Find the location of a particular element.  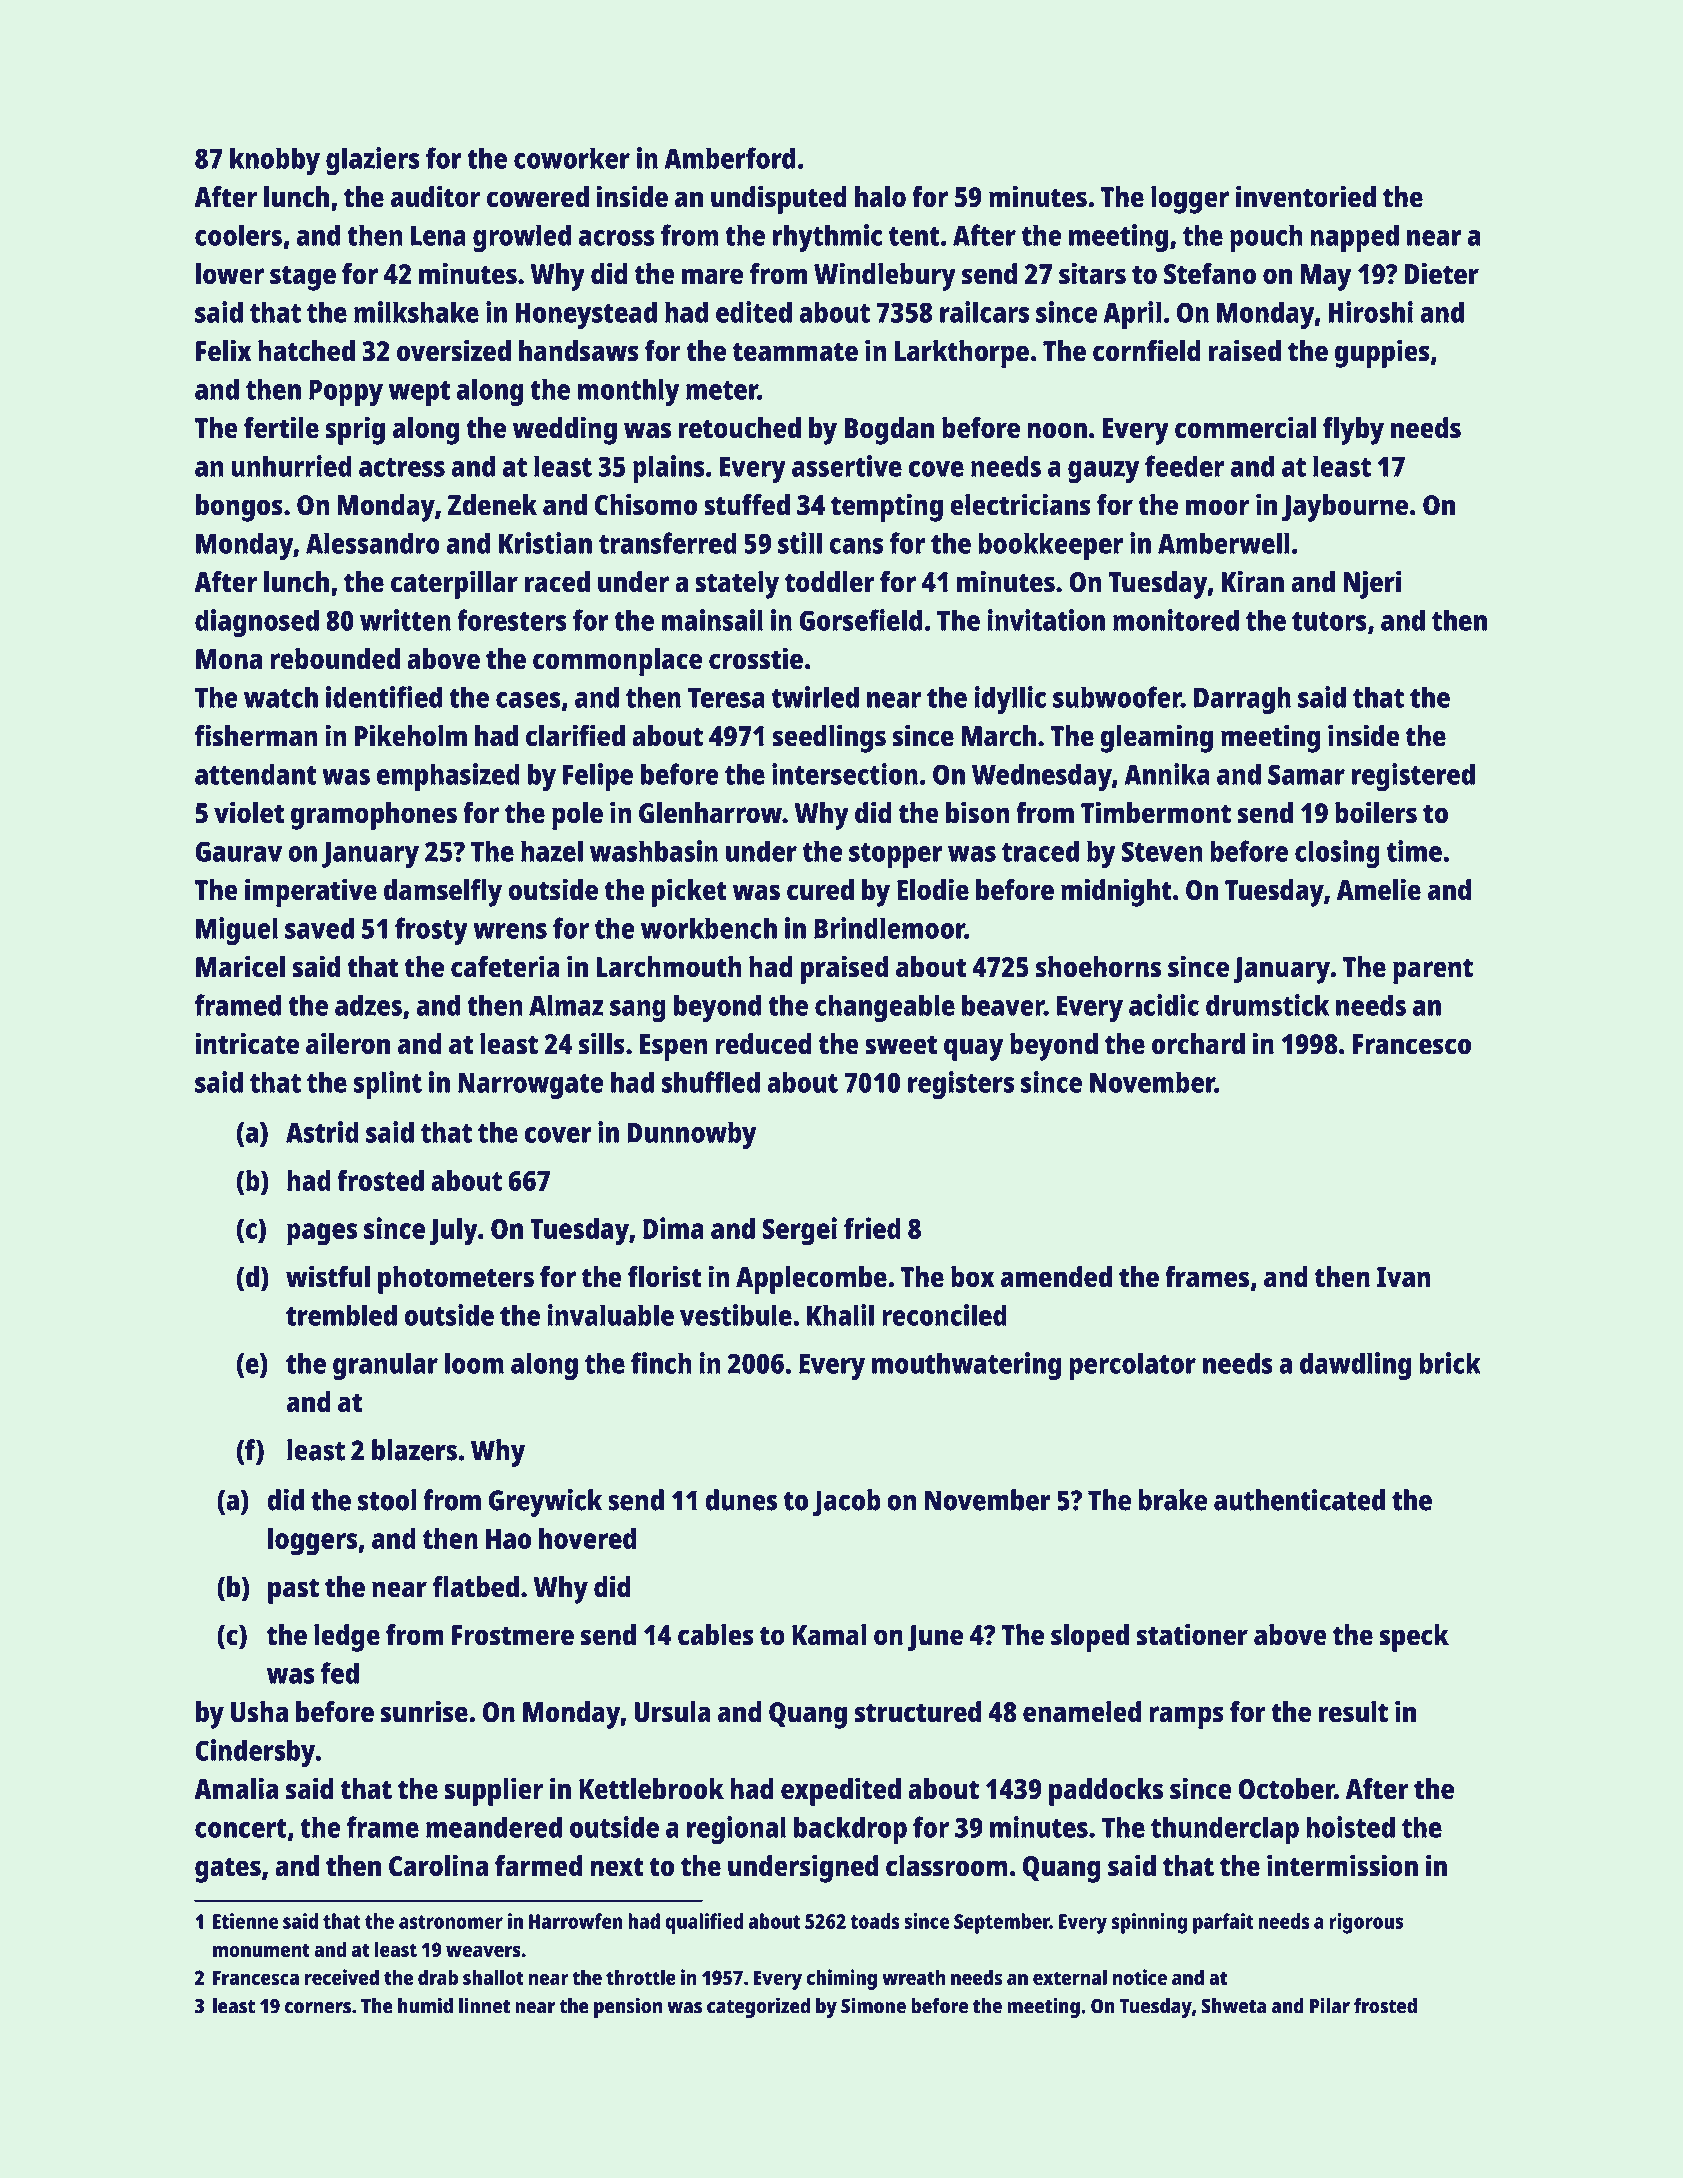

cafeteria is located at coordinates (505, 966).
